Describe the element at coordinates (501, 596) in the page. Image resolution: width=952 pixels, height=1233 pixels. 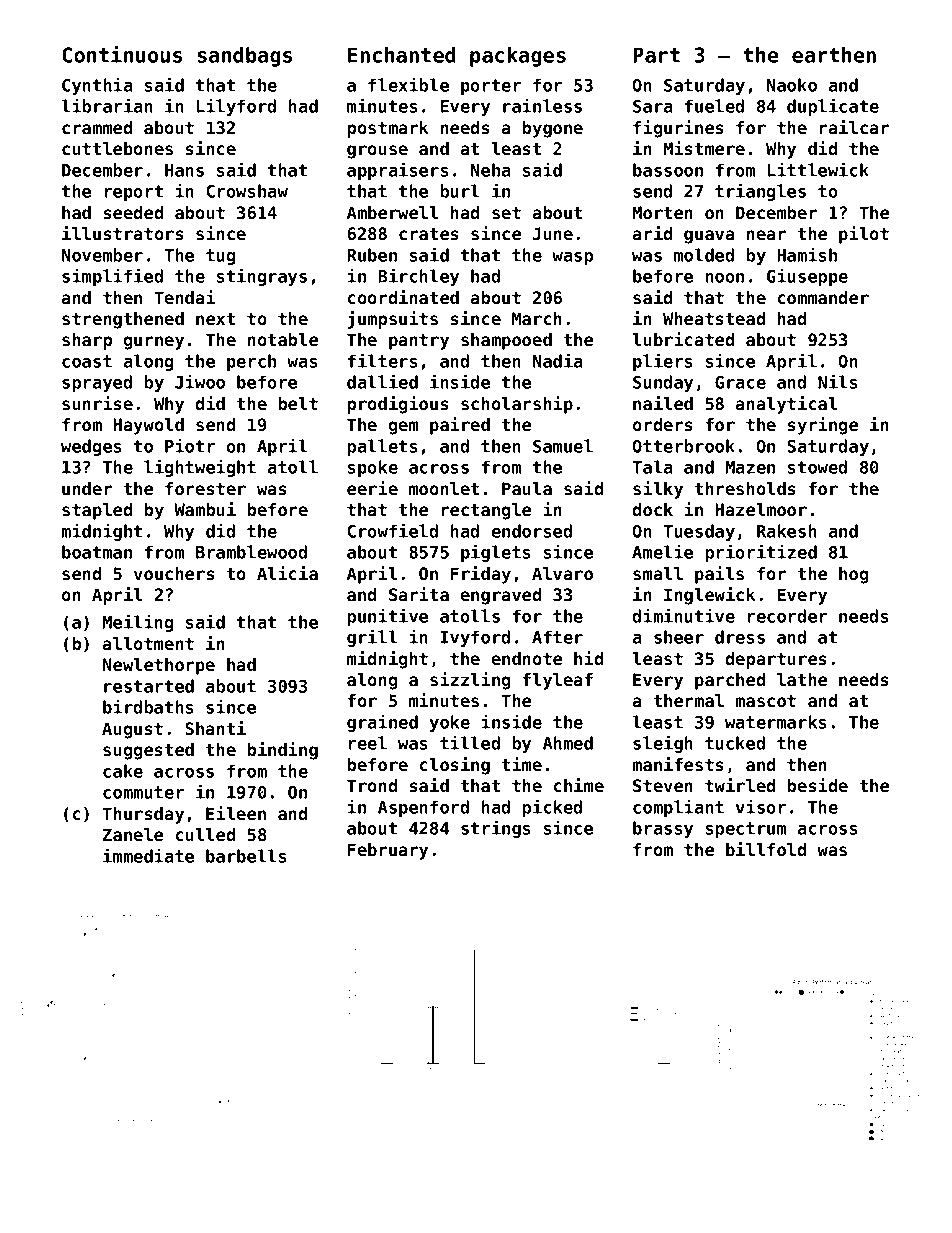
I see `engraved` at that location.
